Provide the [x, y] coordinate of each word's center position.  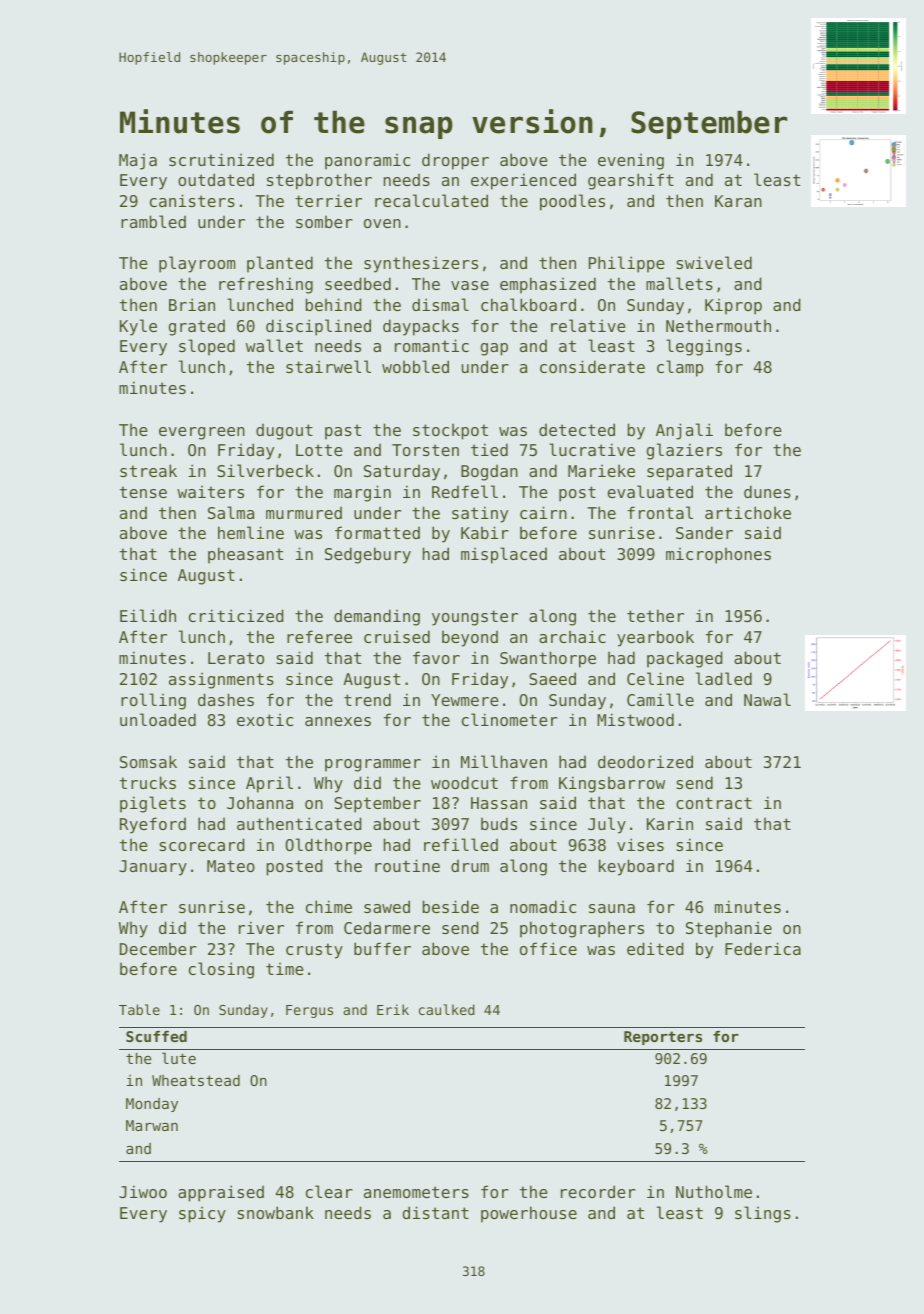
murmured [304, 512]
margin [362, 493]
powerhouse [529, 1214]
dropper [455, 161]
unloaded [158, 719]
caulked [447, 1009]
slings [763, 1214]
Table [139, 1009]
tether [655, 615]
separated [689, 472]
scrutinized [221, 159]
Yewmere [465, 700]
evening [631, 161]
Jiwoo [143, 1191]
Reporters [663, 1038]
